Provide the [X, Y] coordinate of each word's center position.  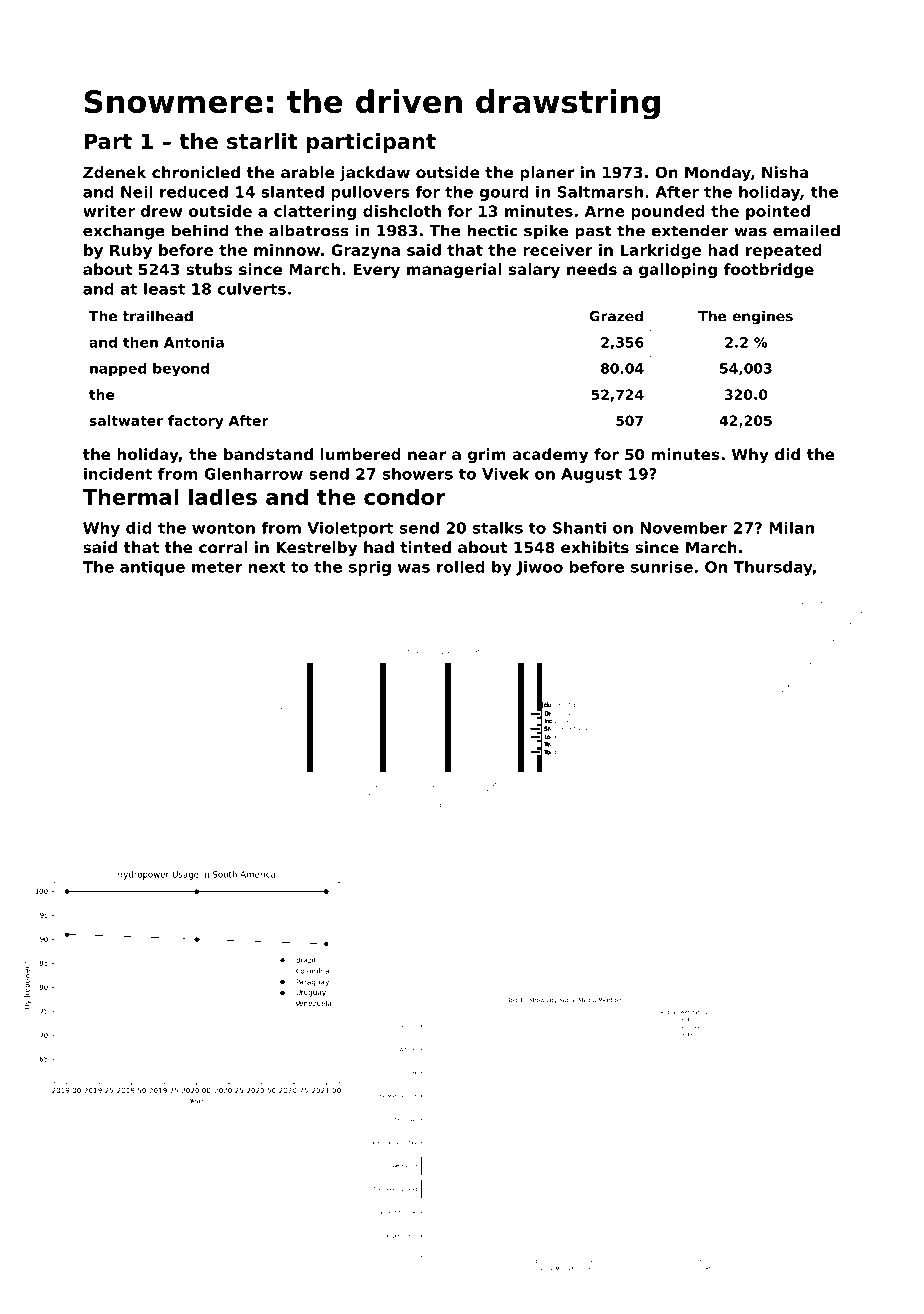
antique [152, 568]
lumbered [361, 454]
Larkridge [660, 251]
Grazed [616, 316]
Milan [791, 528]
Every [376, 271]
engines [762, 317]
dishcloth [402, 211]
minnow [287, 250]
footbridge [769, 271]
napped [118, 370]
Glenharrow [253, 474]
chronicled [196, 172]
